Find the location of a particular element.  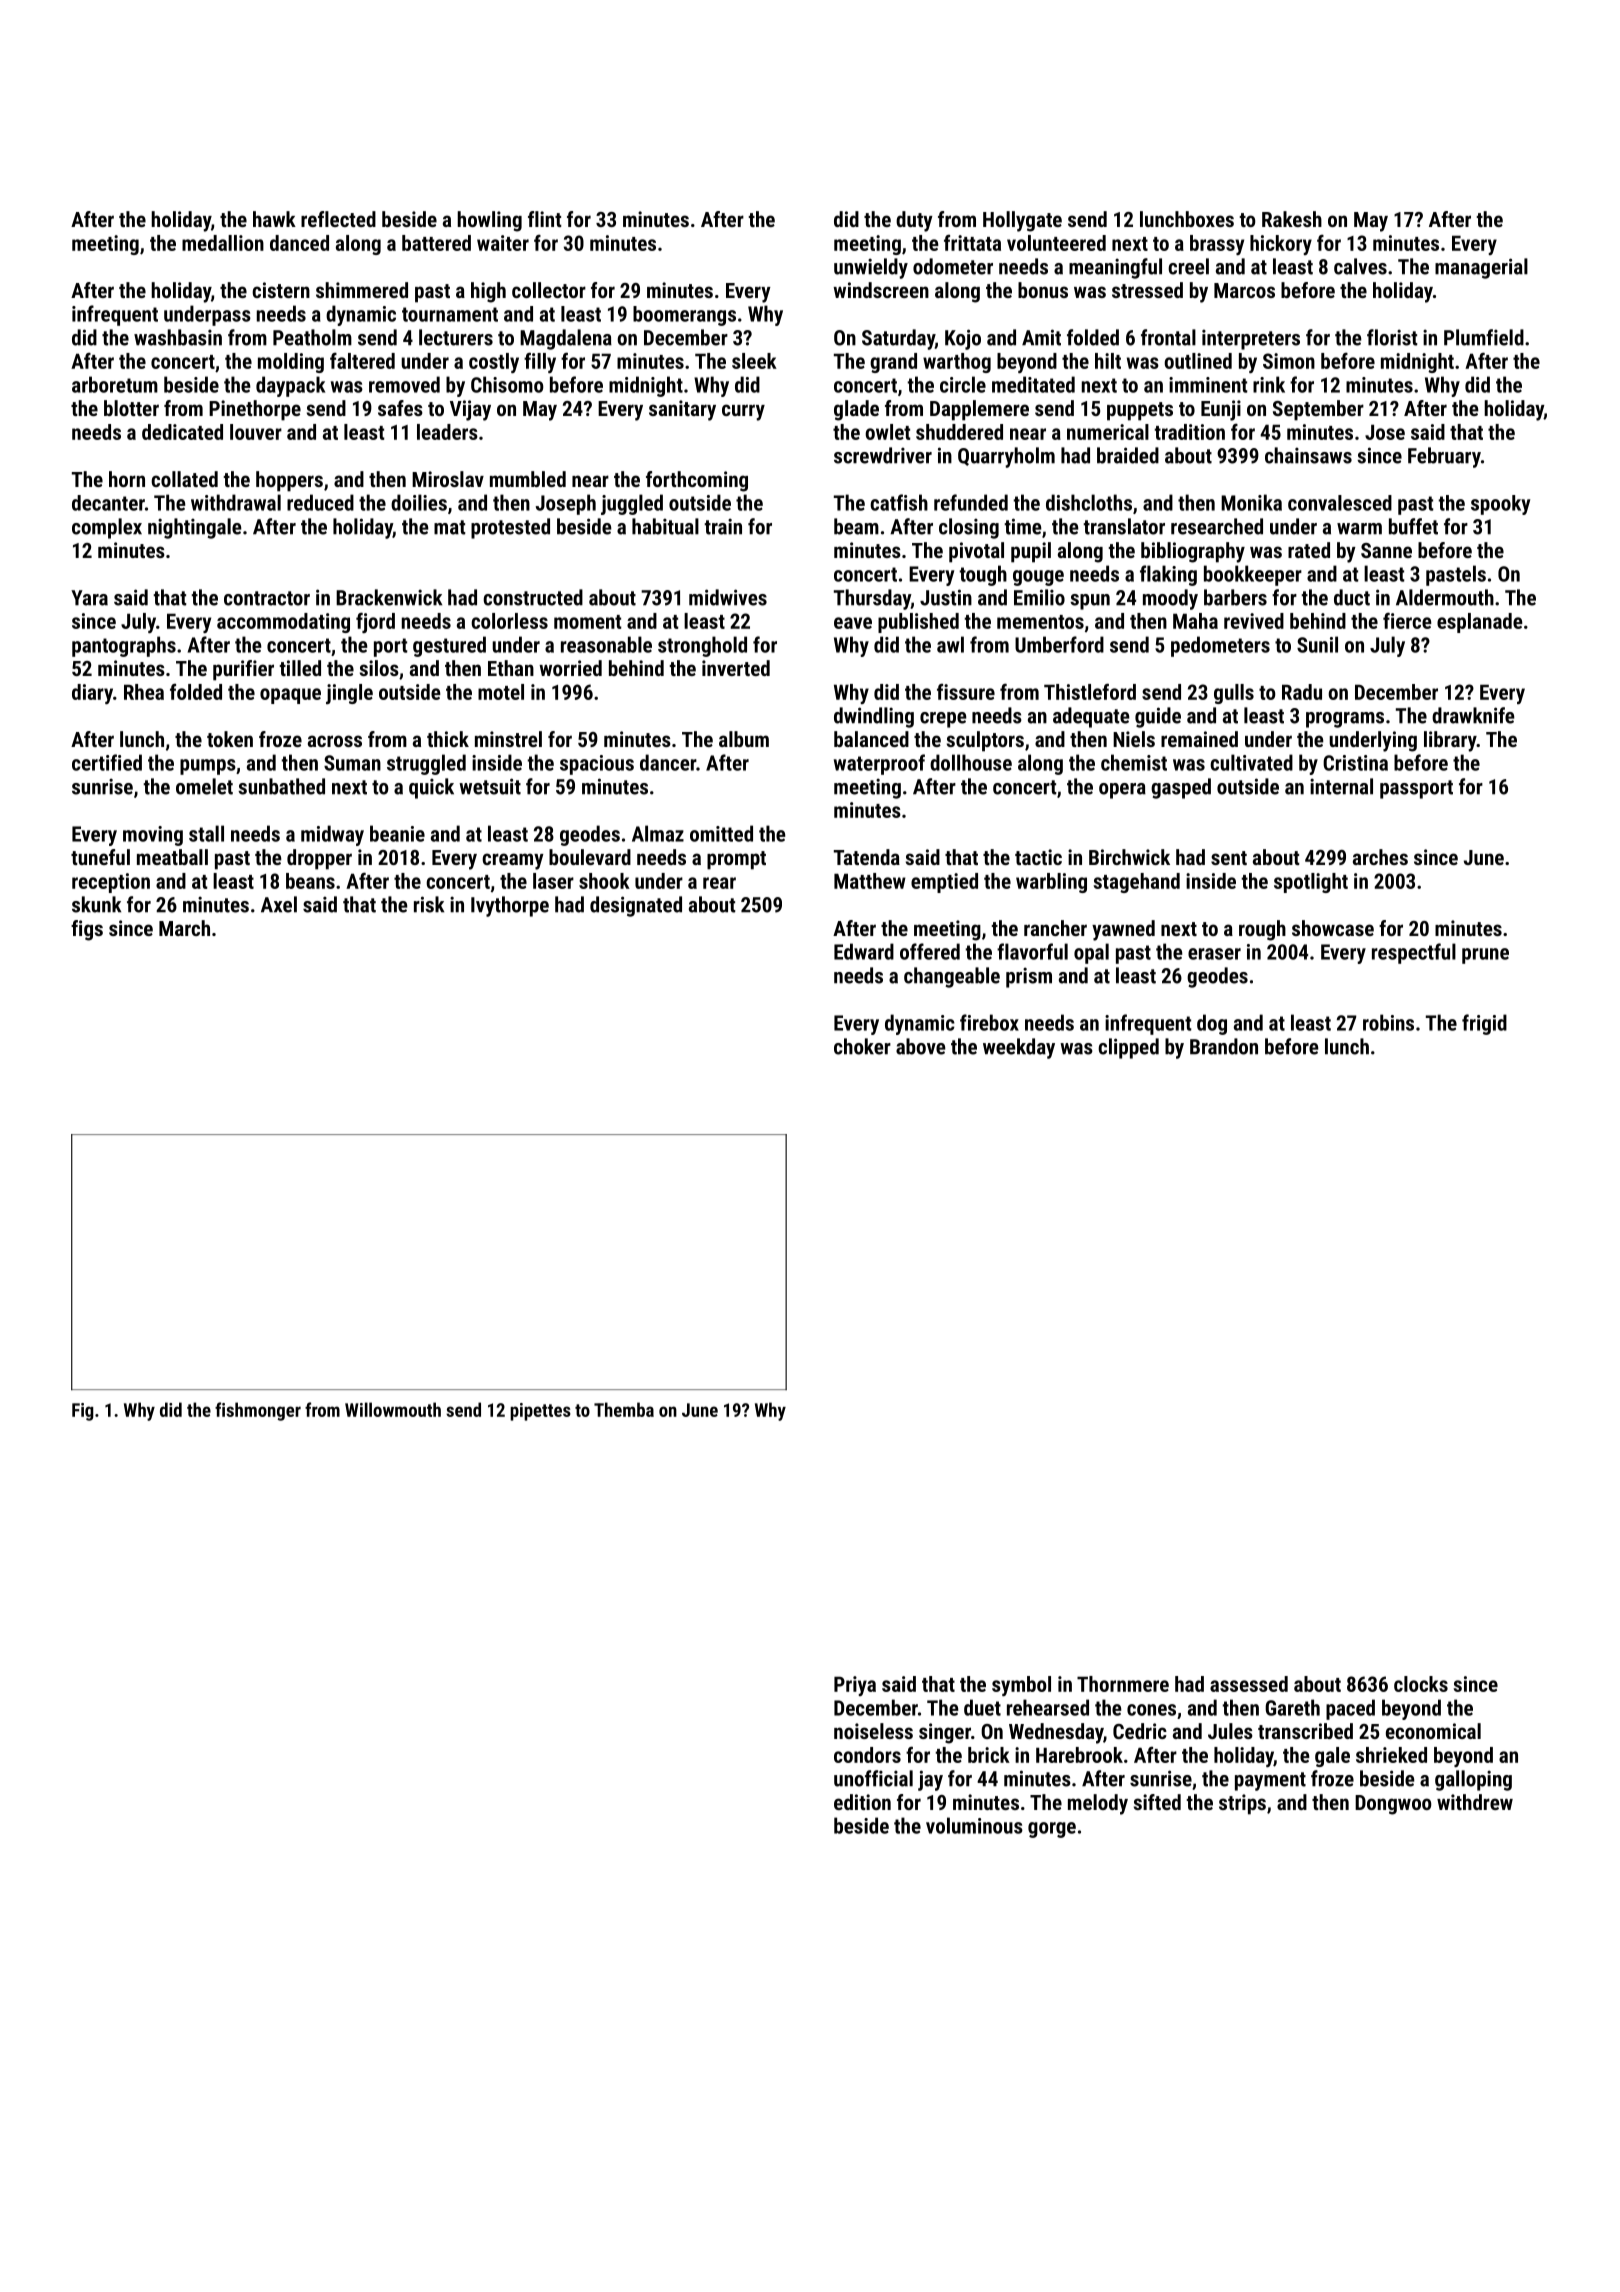

offered is located at coordinates (930, 951).
